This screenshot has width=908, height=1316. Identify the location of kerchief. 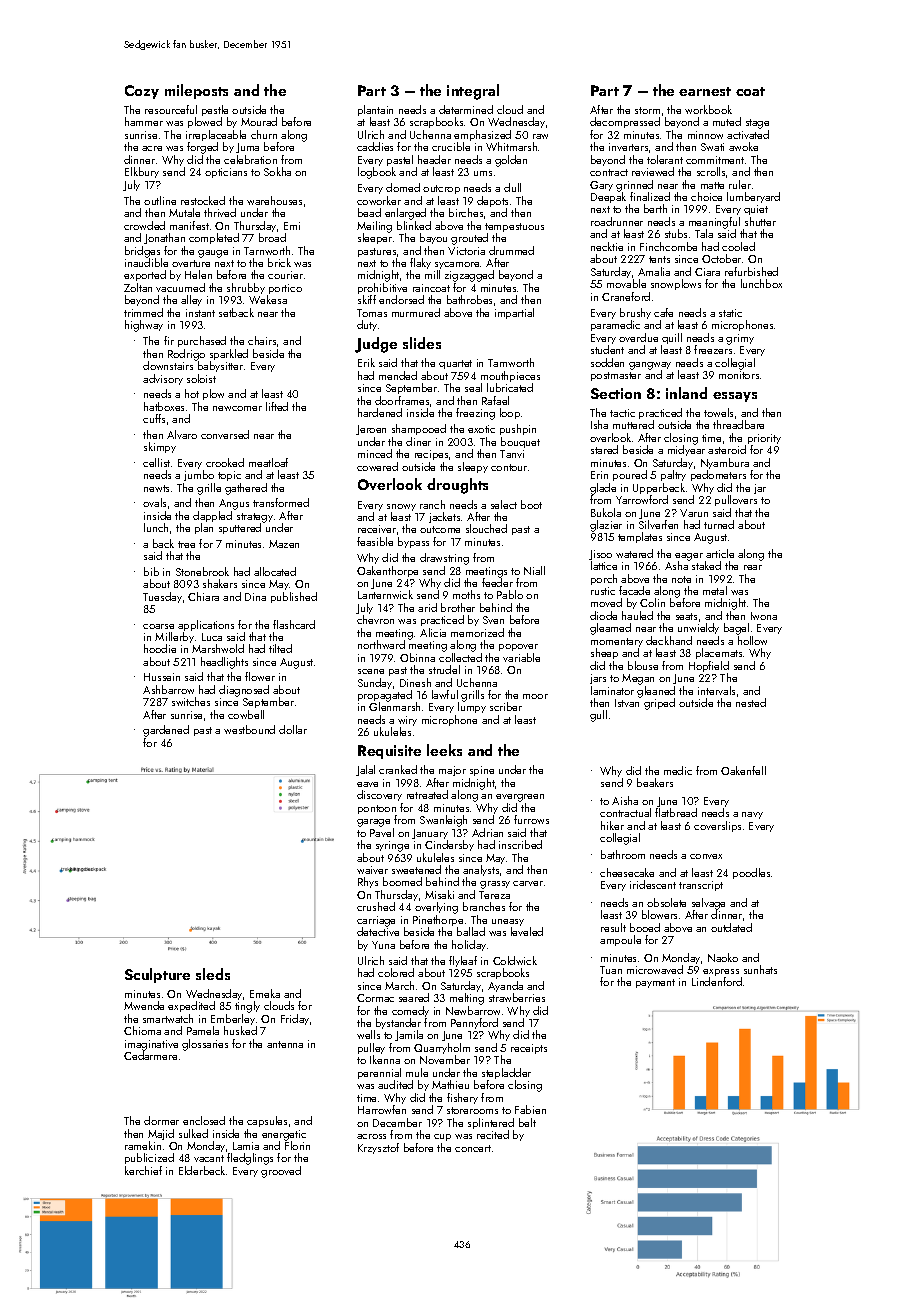
(143, 1170).
